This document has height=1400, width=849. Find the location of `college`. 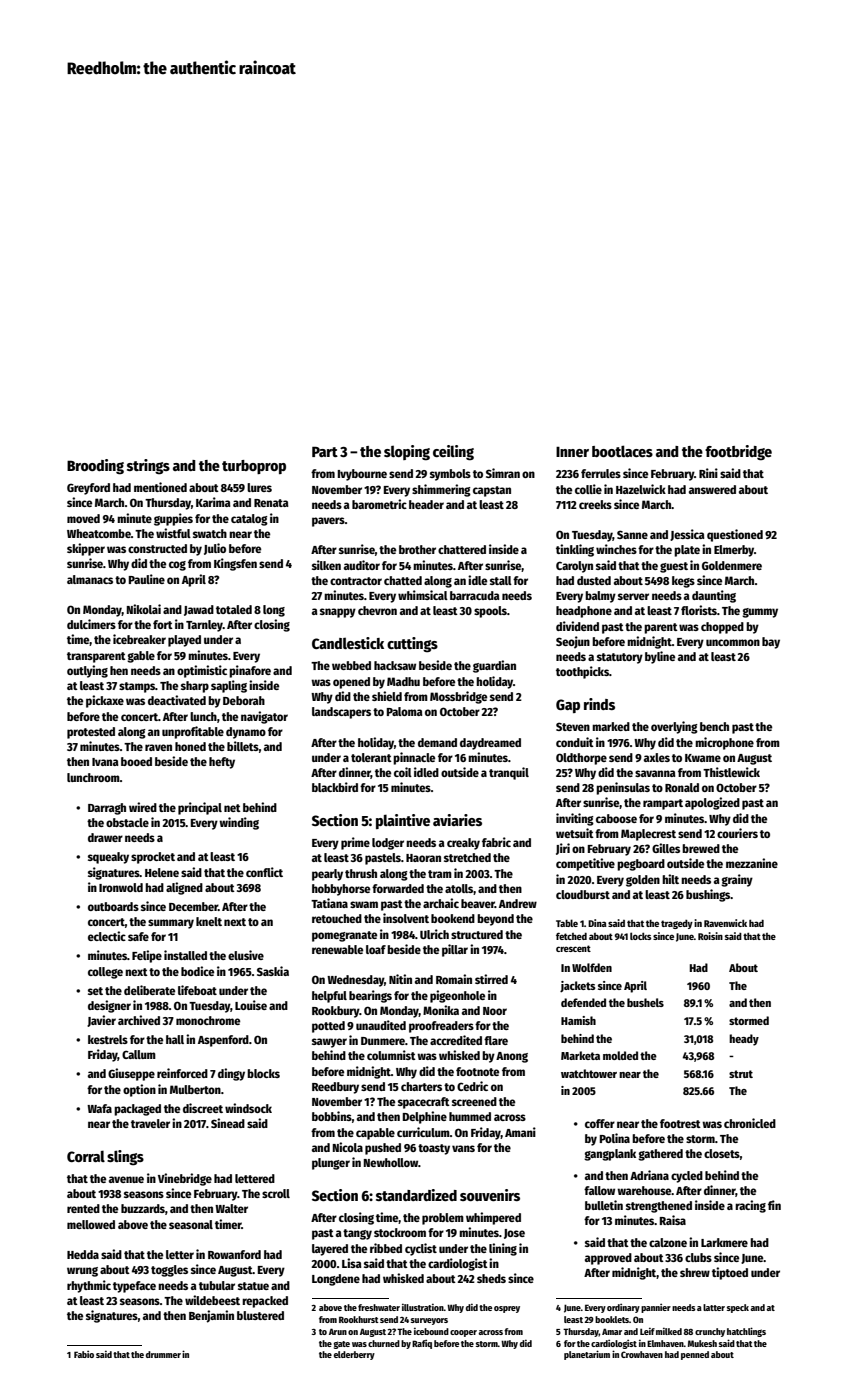

college is located at coordinates (105, 973).
